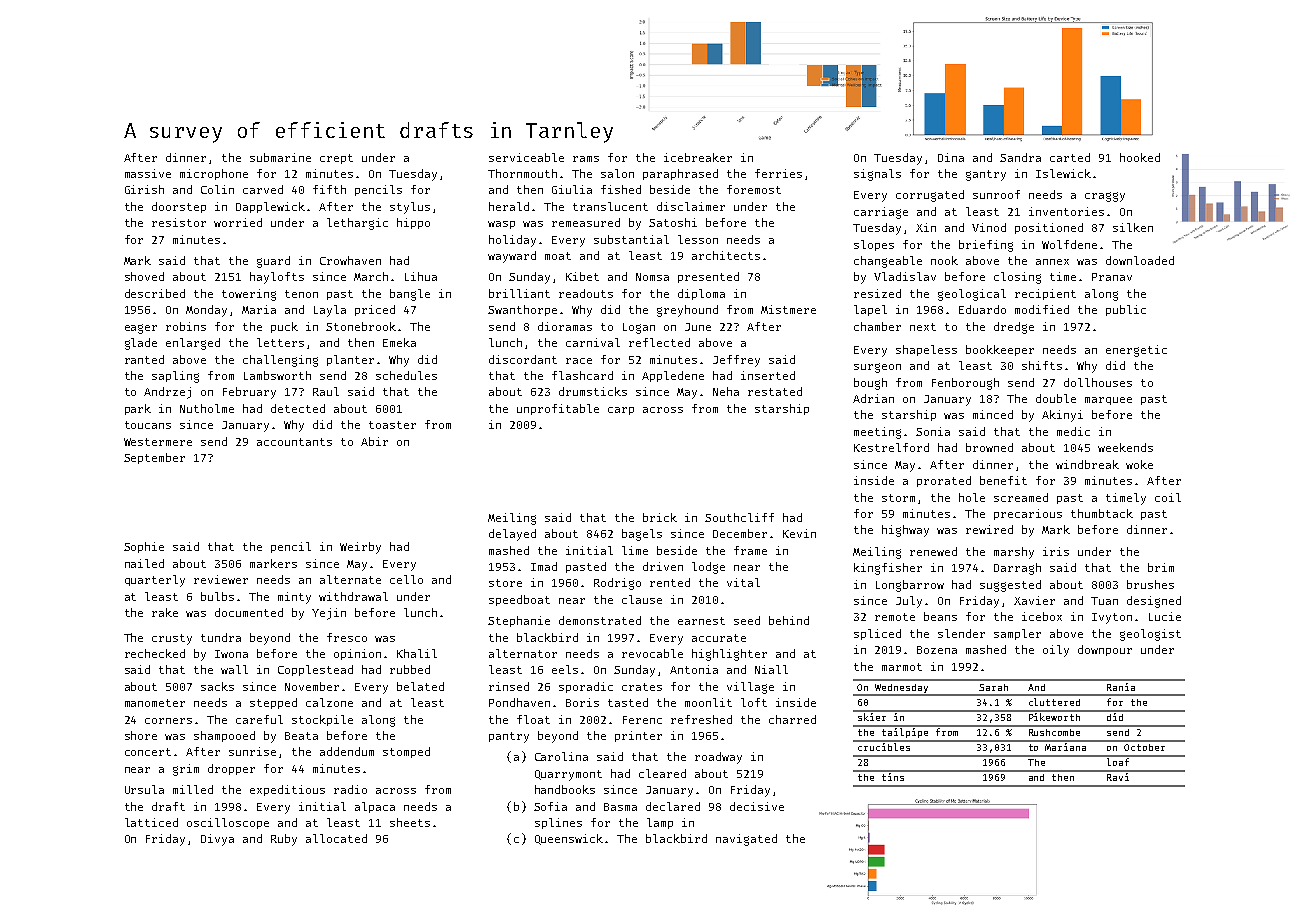  Describe the element at coordinates (158, 442) in the image. I see `Westermere` at that location.
